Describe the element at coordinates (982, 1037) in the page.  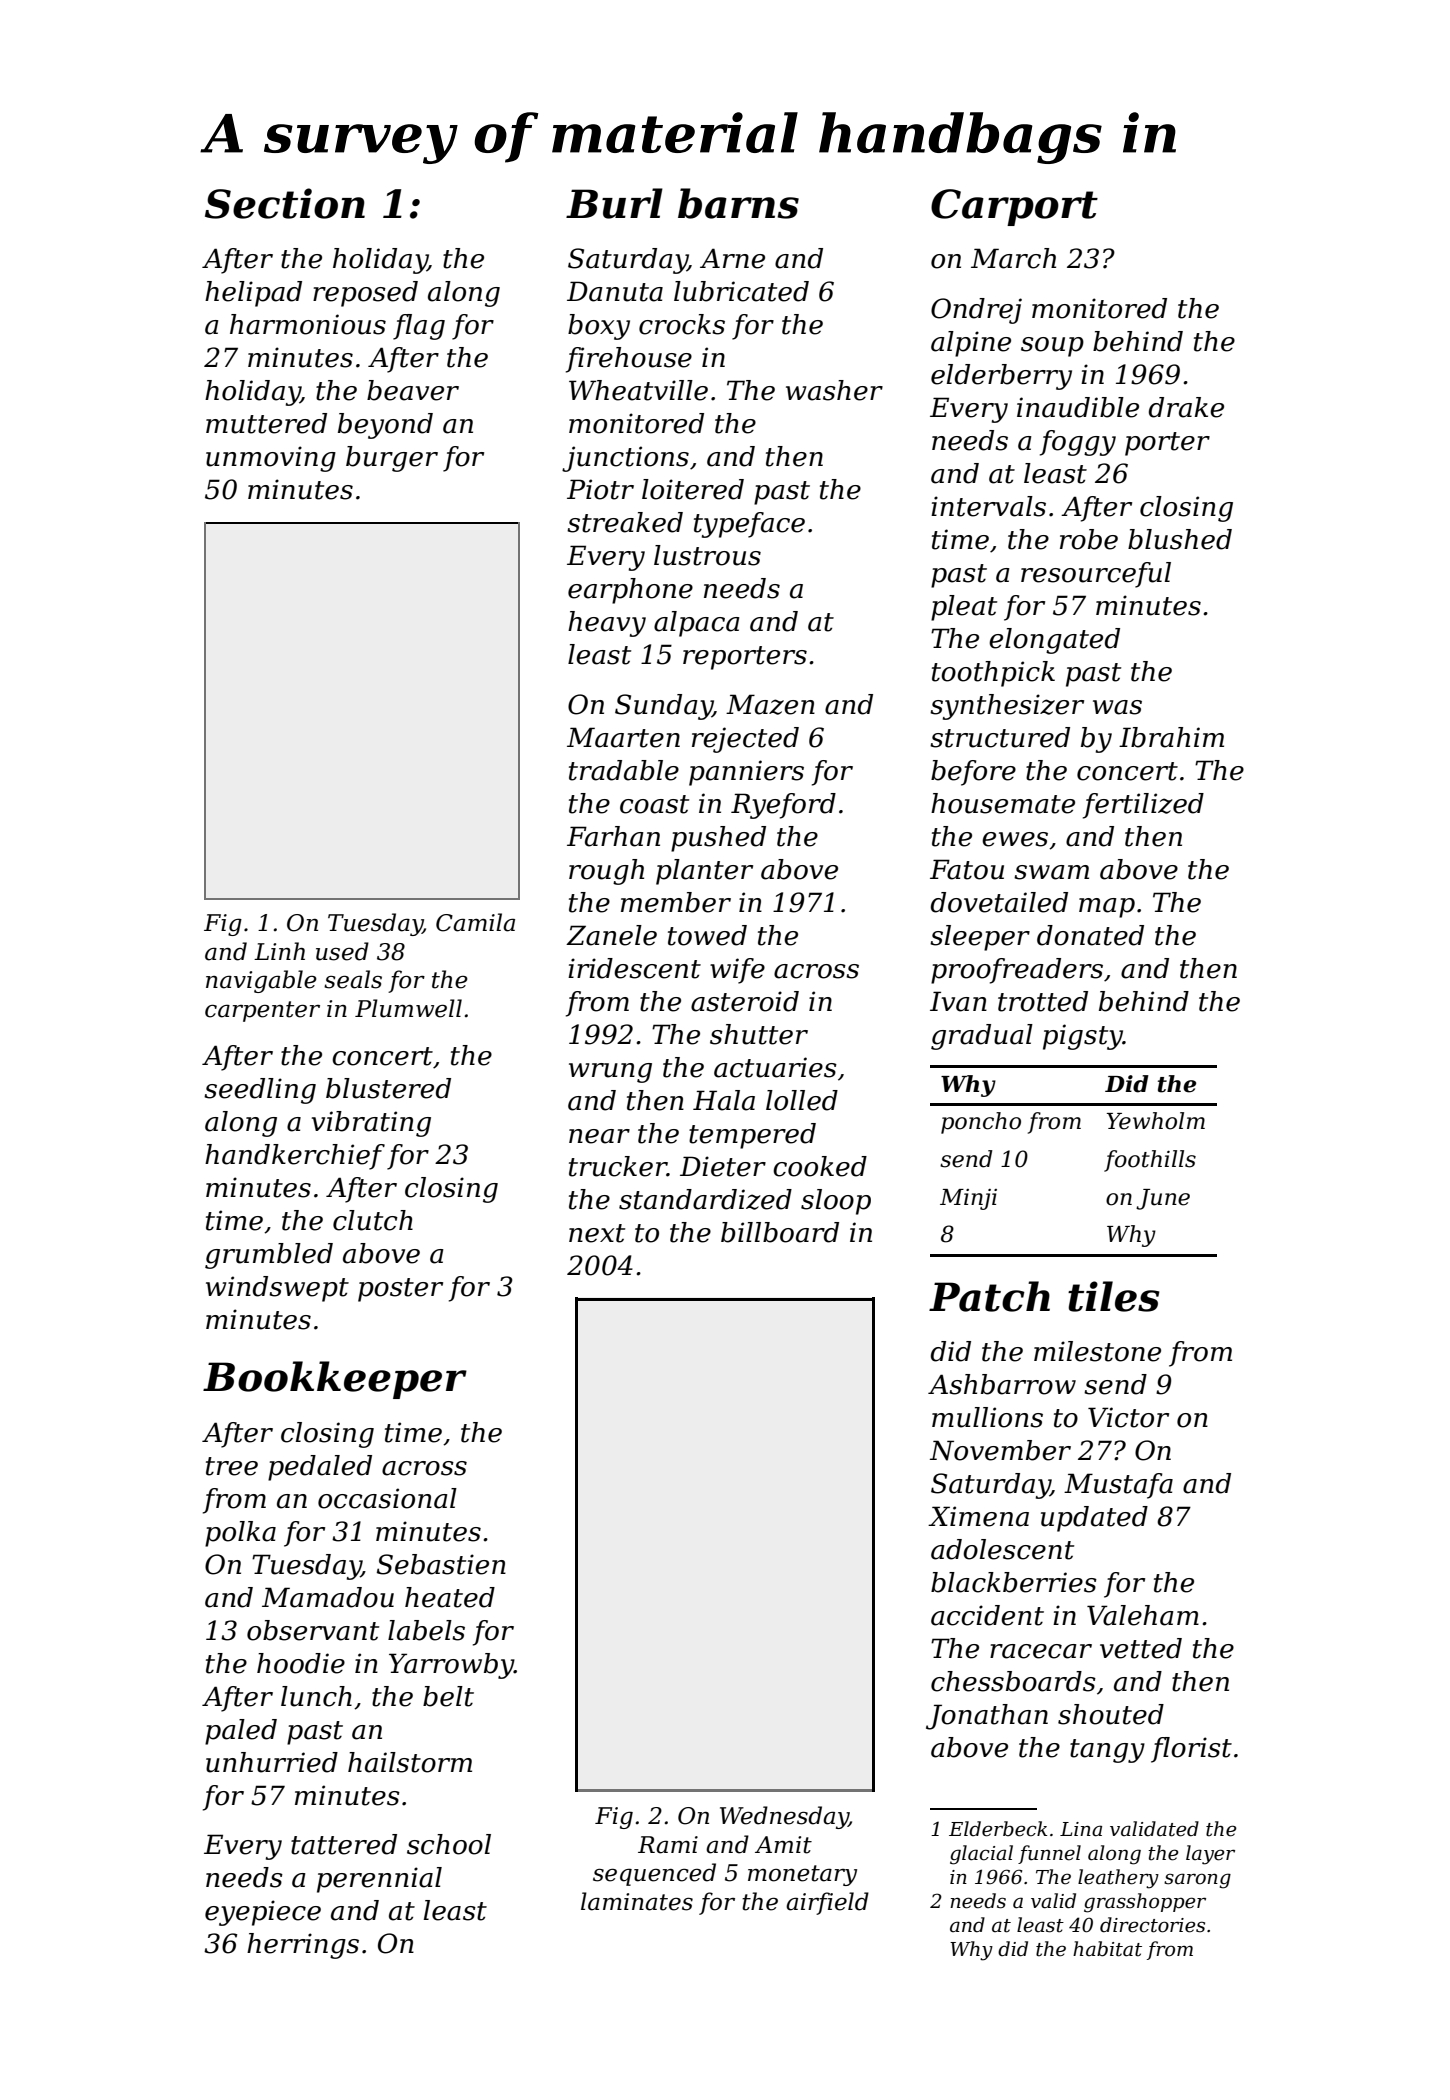
I see `gradual` at that location.
